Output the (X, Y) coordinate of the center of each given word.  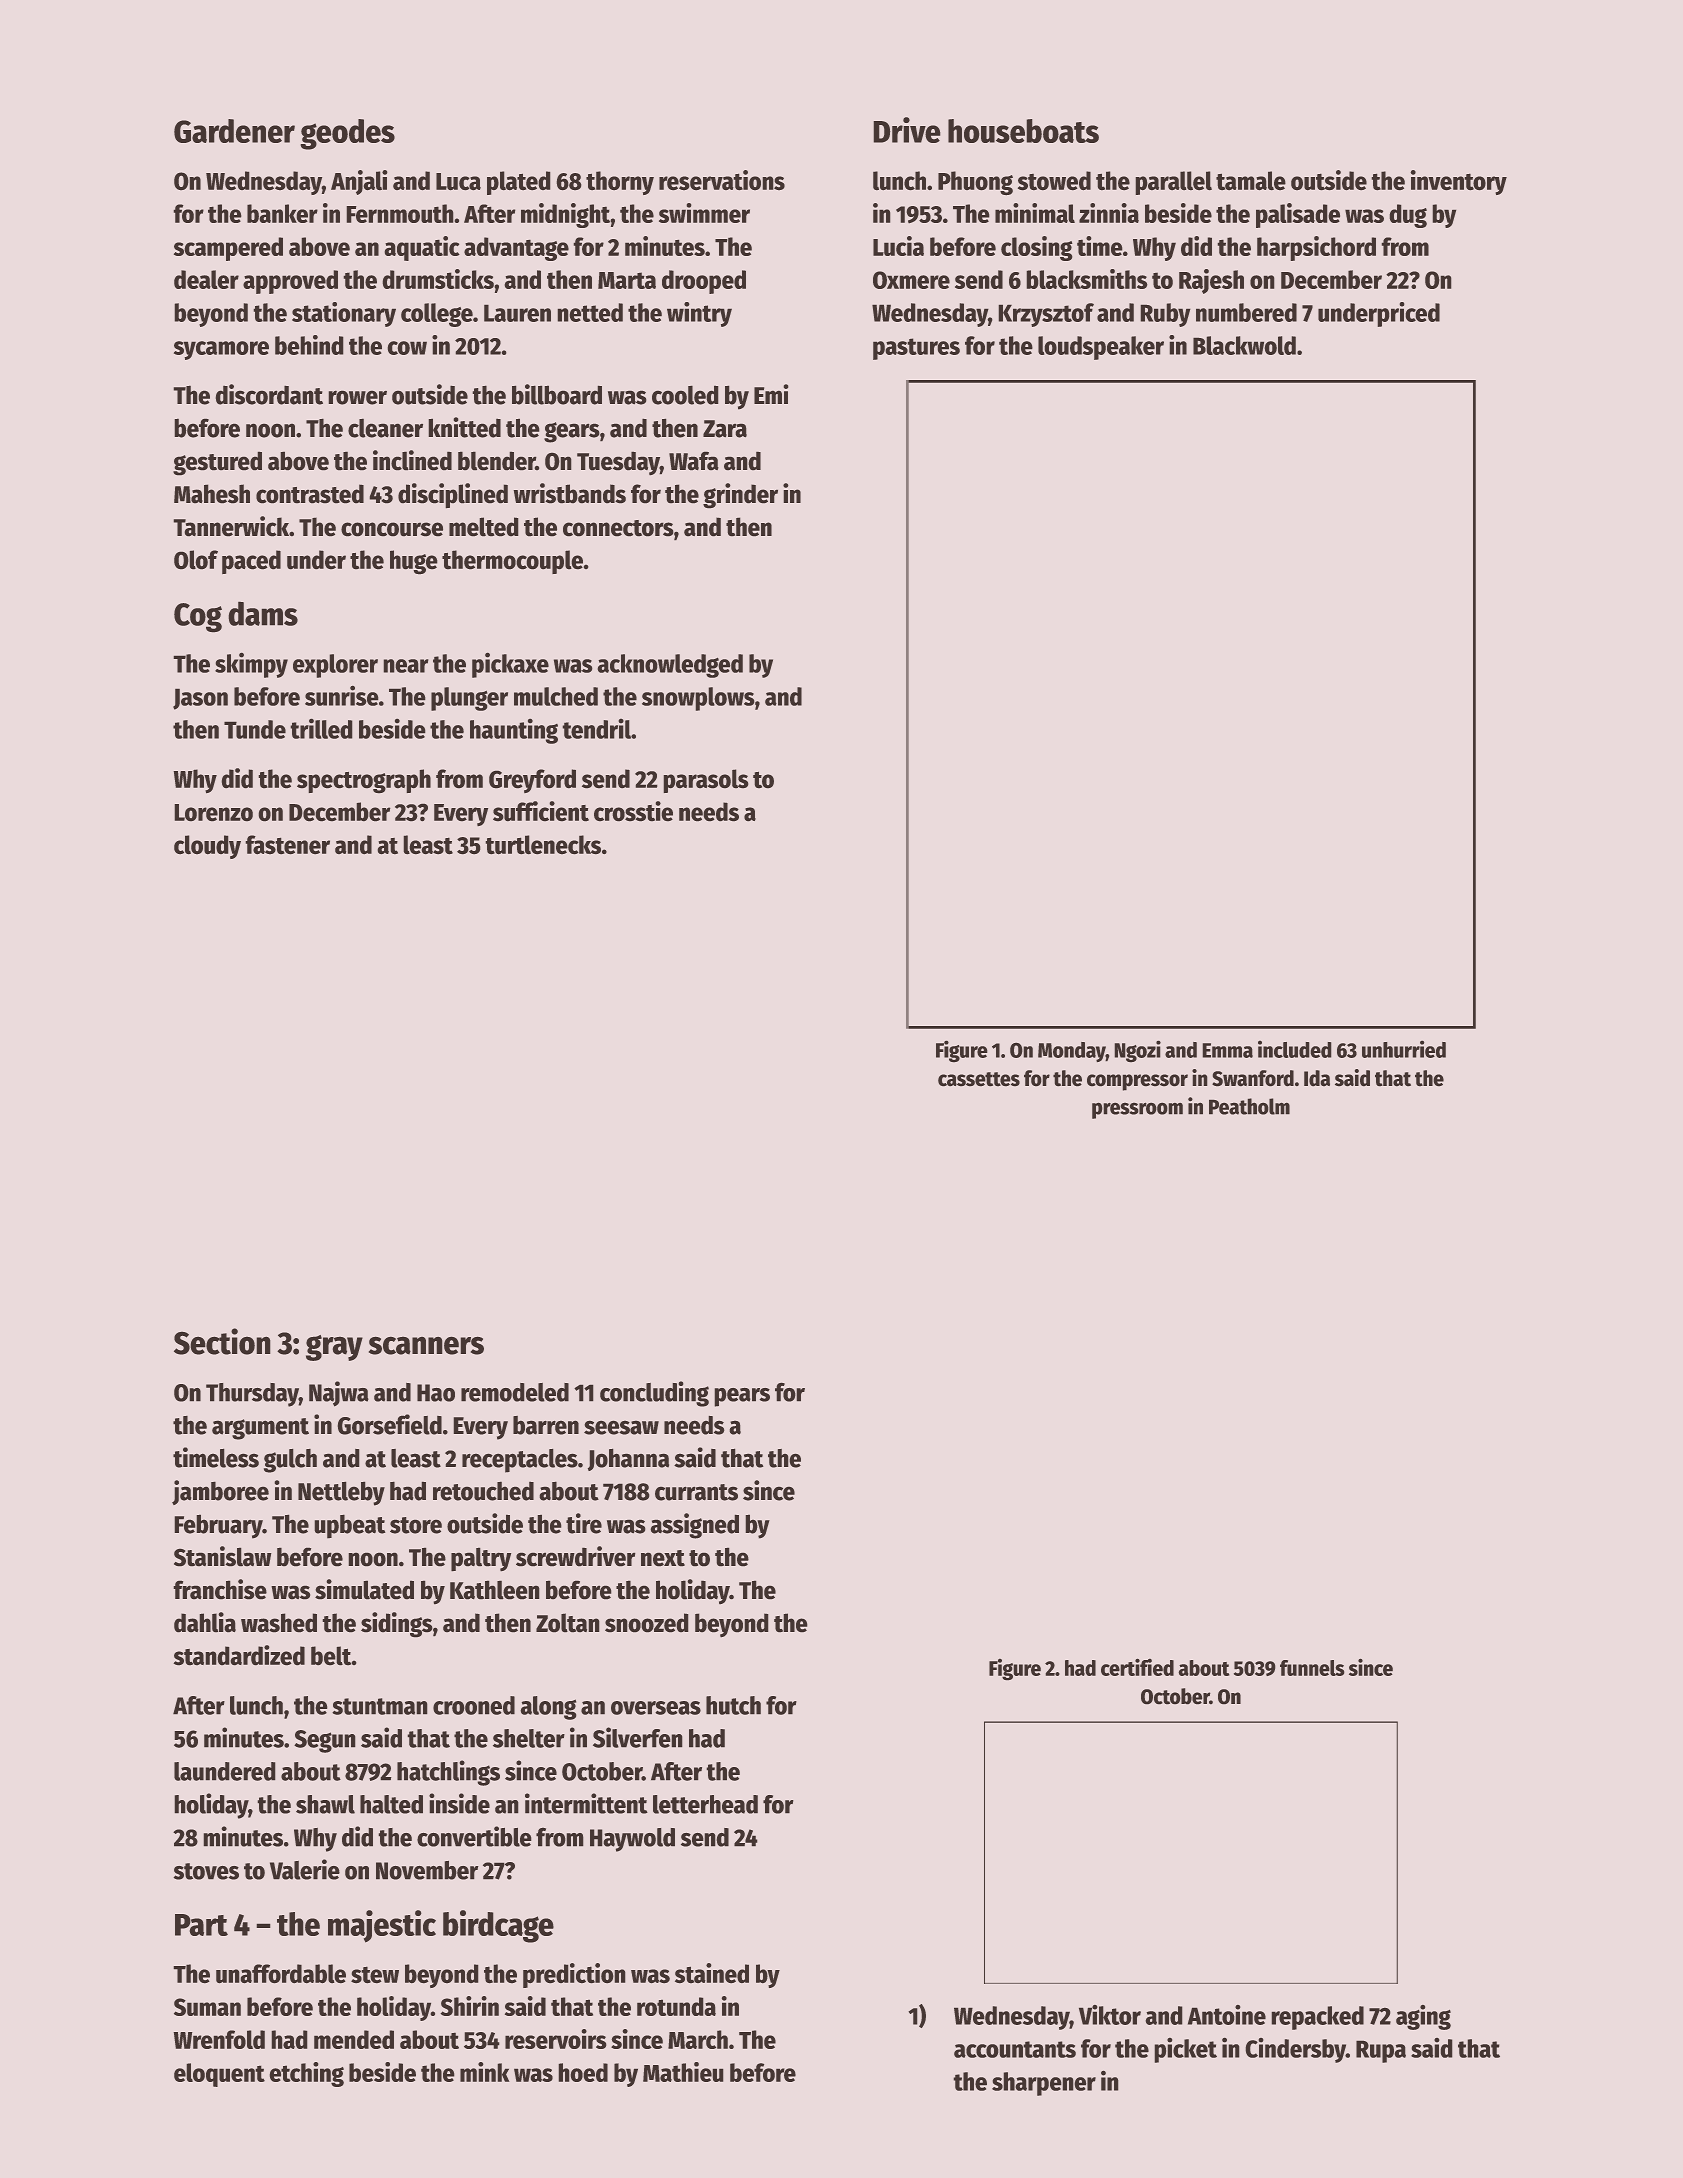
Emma (1228, 1050)
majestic (382, 1926)
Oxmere (911, 280)
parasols (706, 781)
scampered (228, 249)
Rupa (1381, 2052)
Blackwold (1244, 345)
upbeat (350, 1526)
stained (712, 1973)
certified (1137, 1667)
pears (742, 1397)
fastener (288, 844)
